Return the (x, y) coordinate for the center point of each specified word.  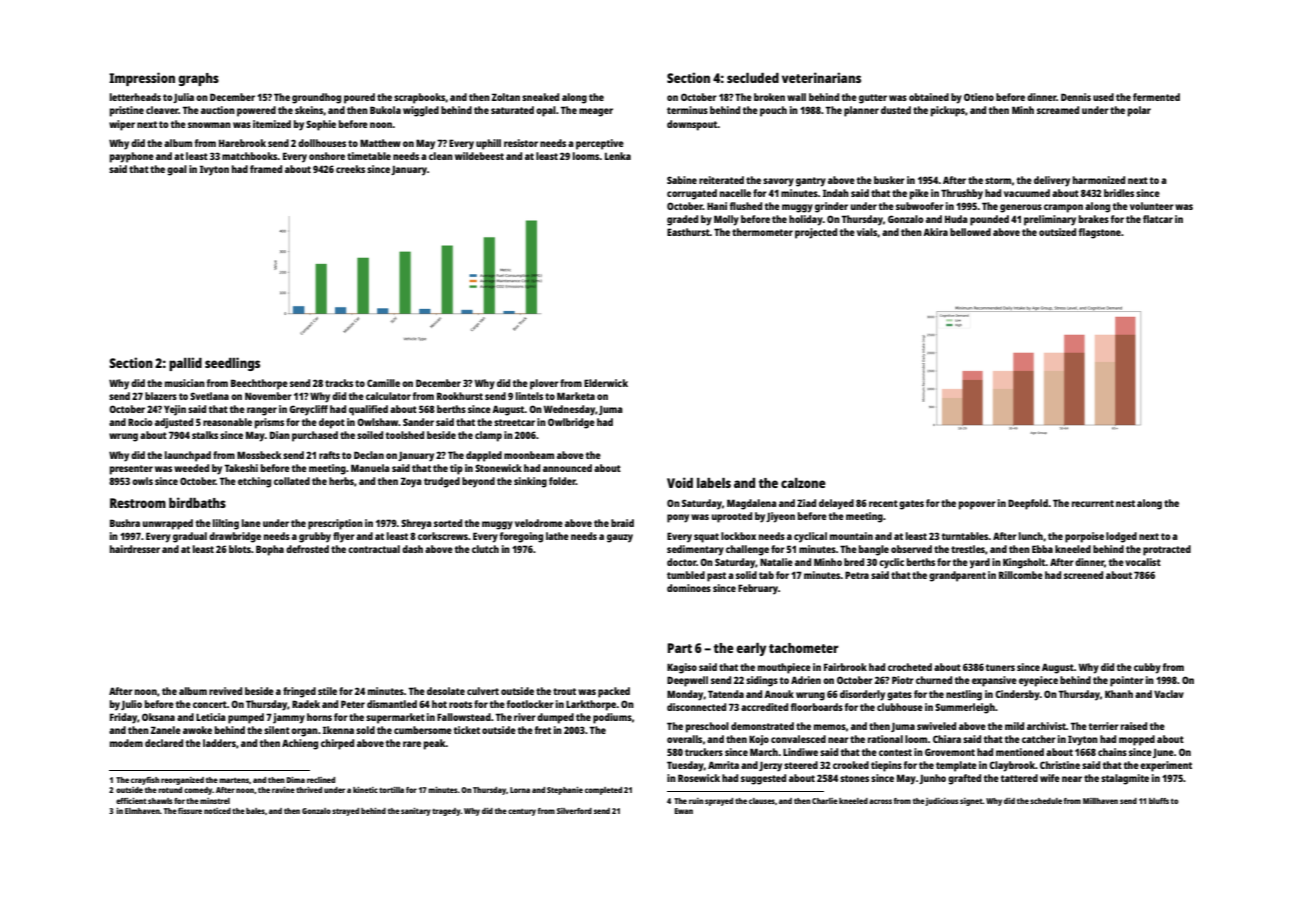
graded (682, 220)
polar (1139, 111)
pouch (773, 111)
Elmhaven (142, 811)
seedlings (232, 364)
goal (177, 170)
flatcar (1158, 219)
